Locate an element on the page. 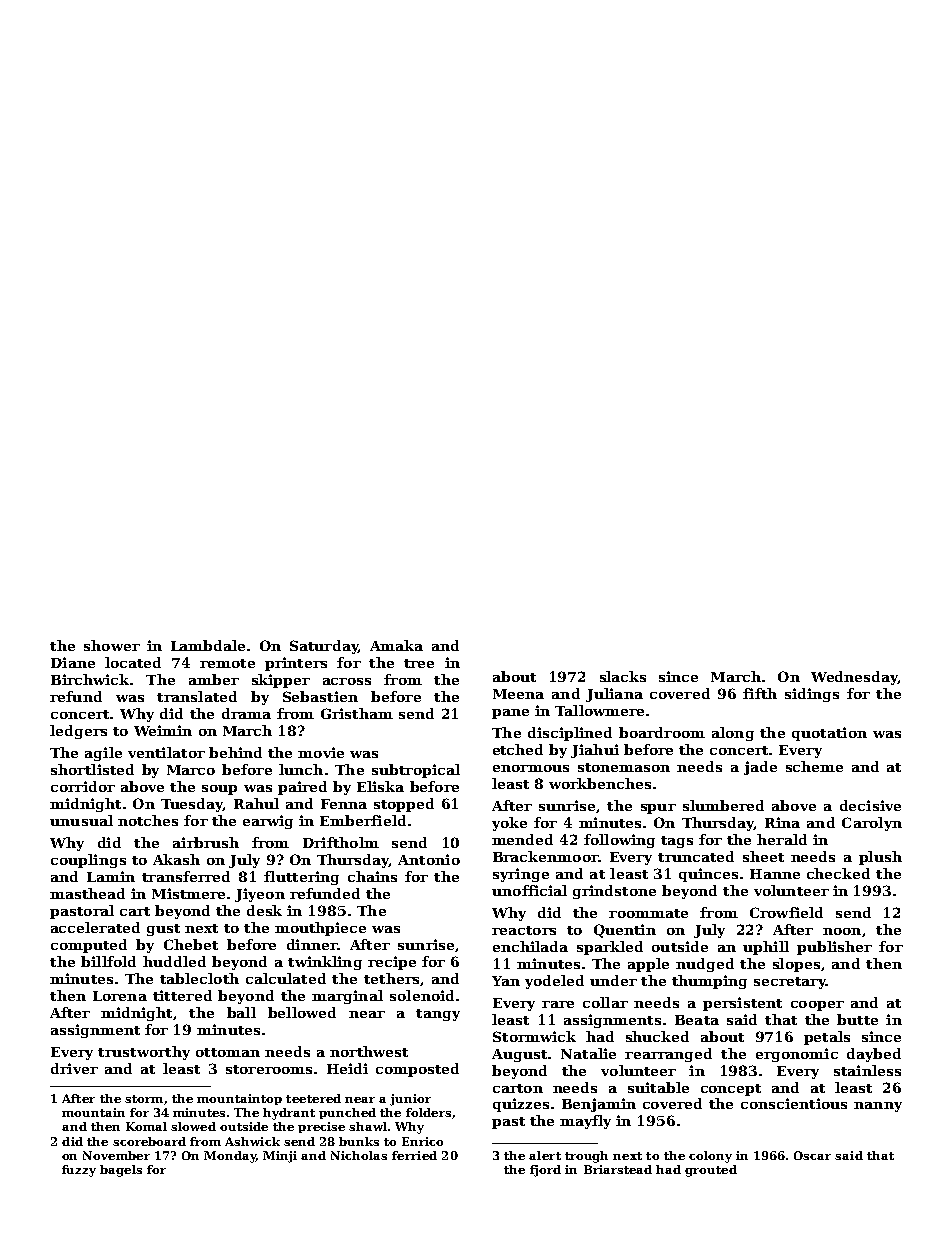 The width and height of the page is (952, 1233). hydrant is located at coordinates (289, 1114).
